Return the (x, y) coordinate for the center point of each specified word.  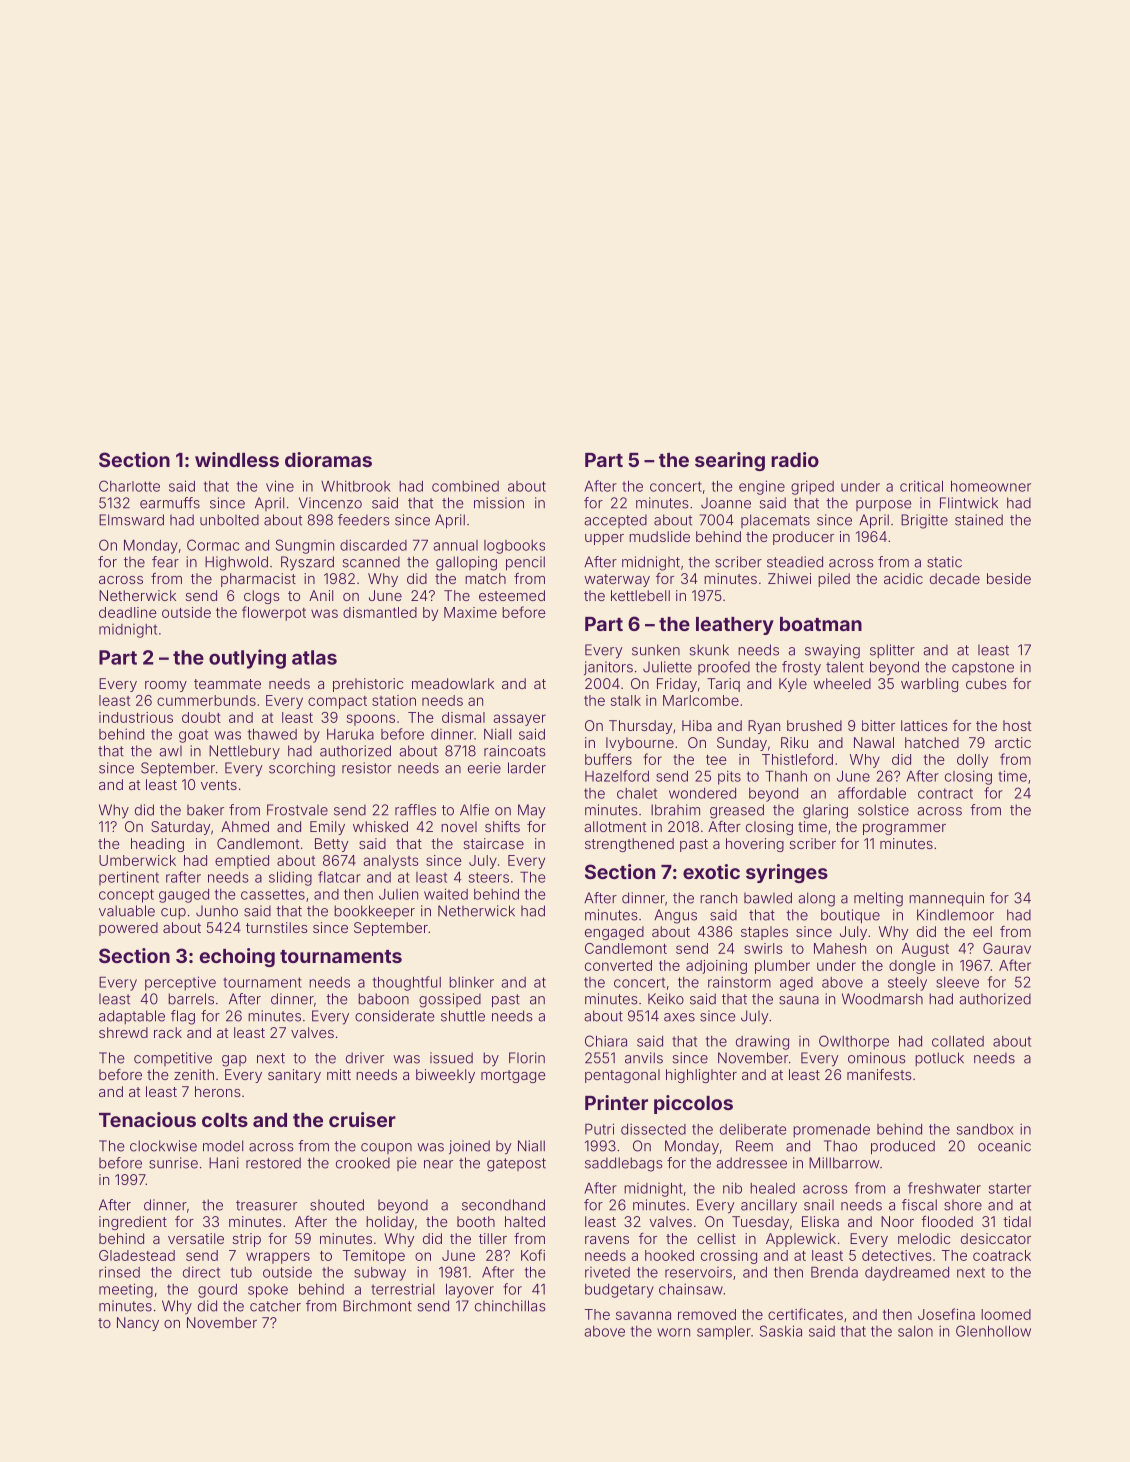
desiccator (996, 1238)
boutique (850, 916)
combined (465, 486)
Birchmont (377, 1306)
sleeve (957, 982)
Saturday (180, 828)
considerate (394, 1016)
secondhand (503, 1205)
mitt (339, 1074)
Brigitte (924, 521)
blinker (471, 982)
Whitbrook (356, 486)
